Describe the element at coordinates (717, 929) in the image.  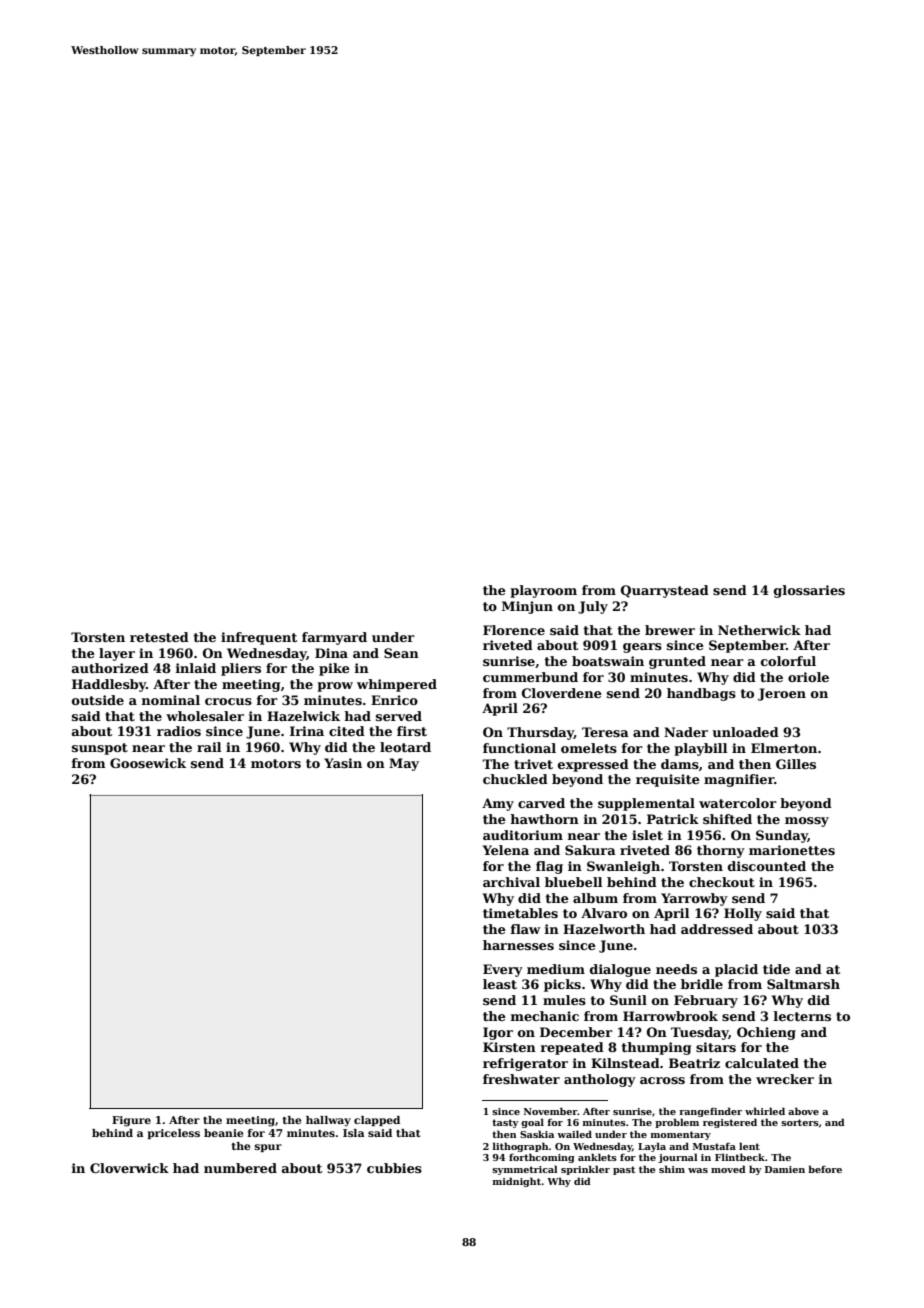
I see `addressed` at that location.
